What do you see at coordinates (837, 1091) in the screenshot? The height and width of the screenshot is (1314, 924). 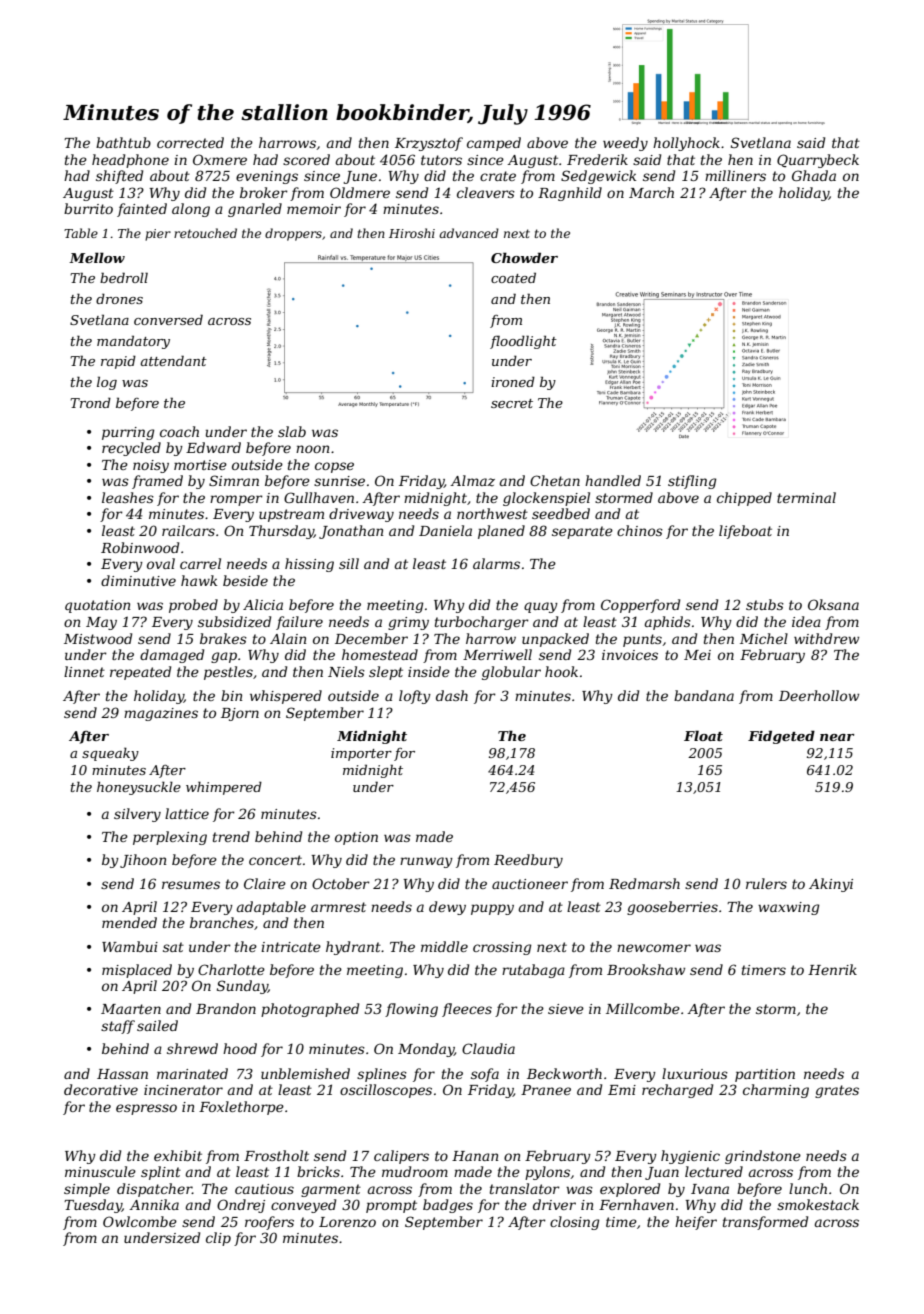 I see `grates` at bounding box center [837, 1091].
